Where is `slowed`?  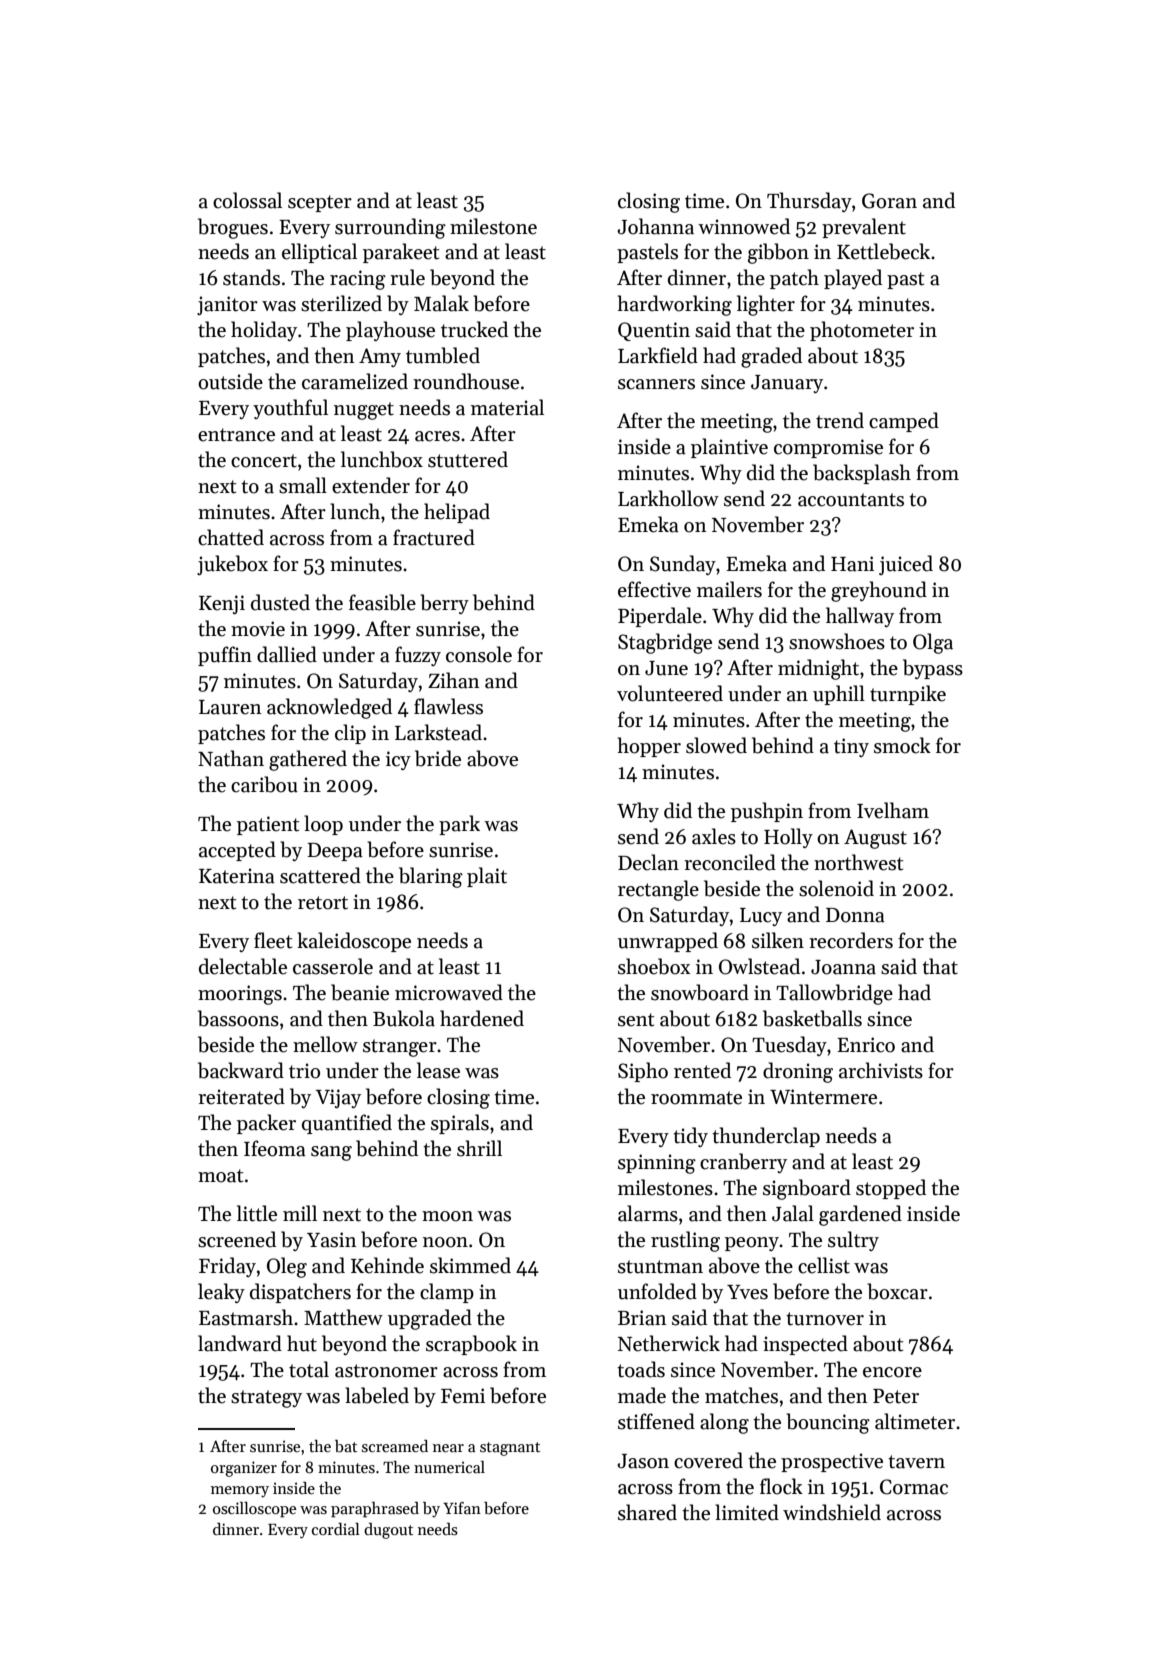
slowed is located at coordinates (716, 745).
